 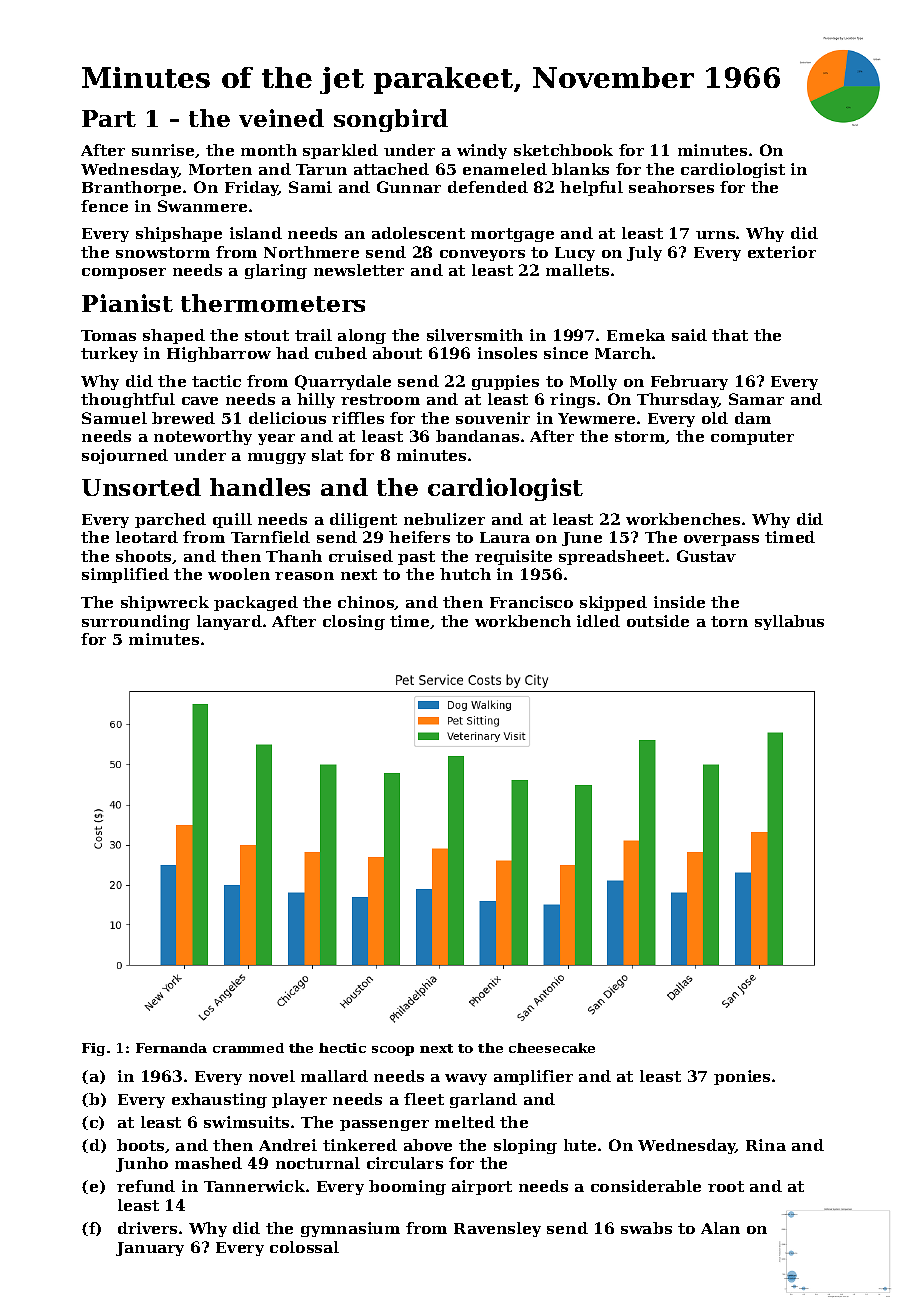 What do you see at coordinates (428, 1145) in the document?
I see `above` at bounding box center [428, 1145].
